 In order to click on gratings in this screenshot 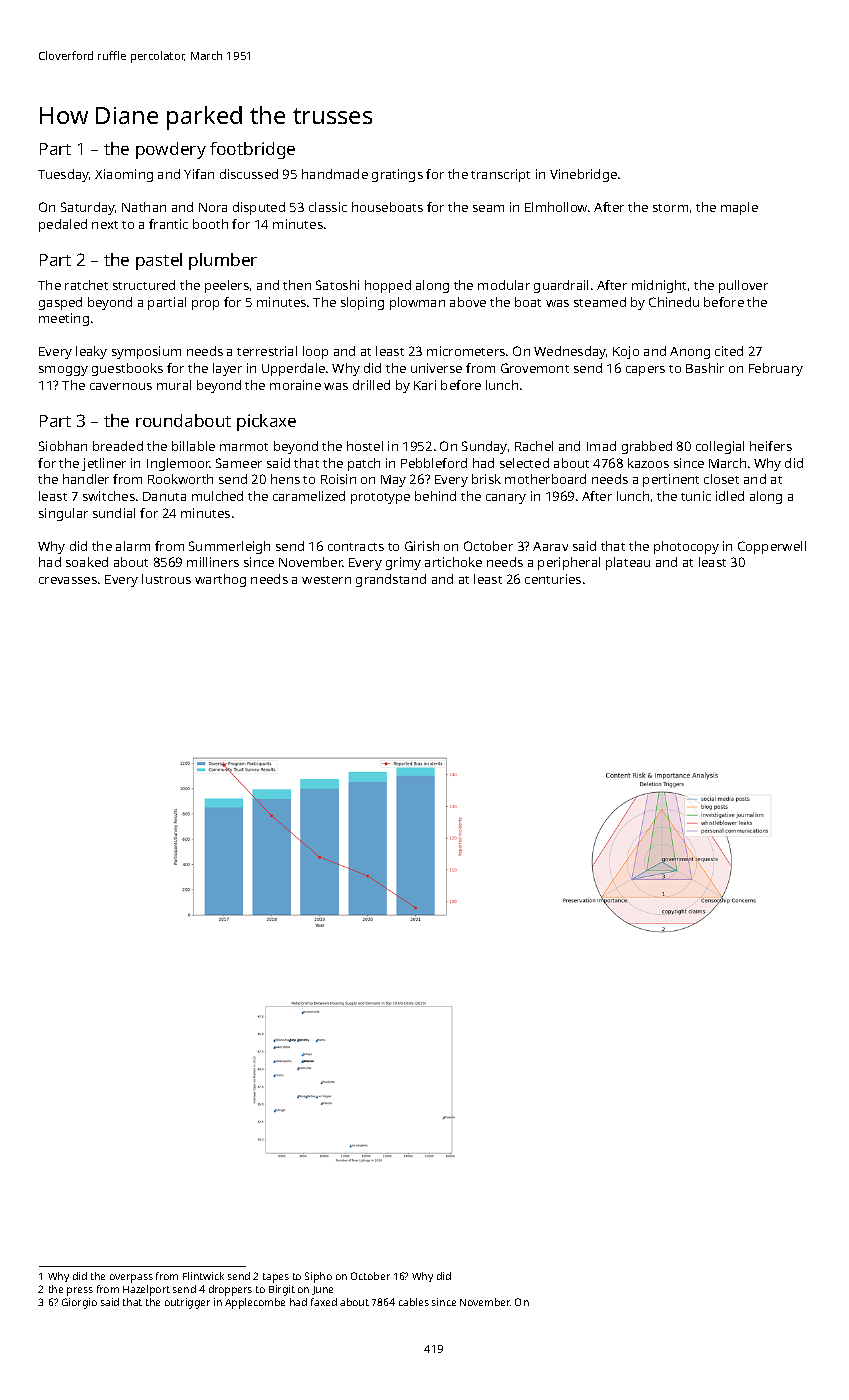, I will do `click(397, 175)`.
